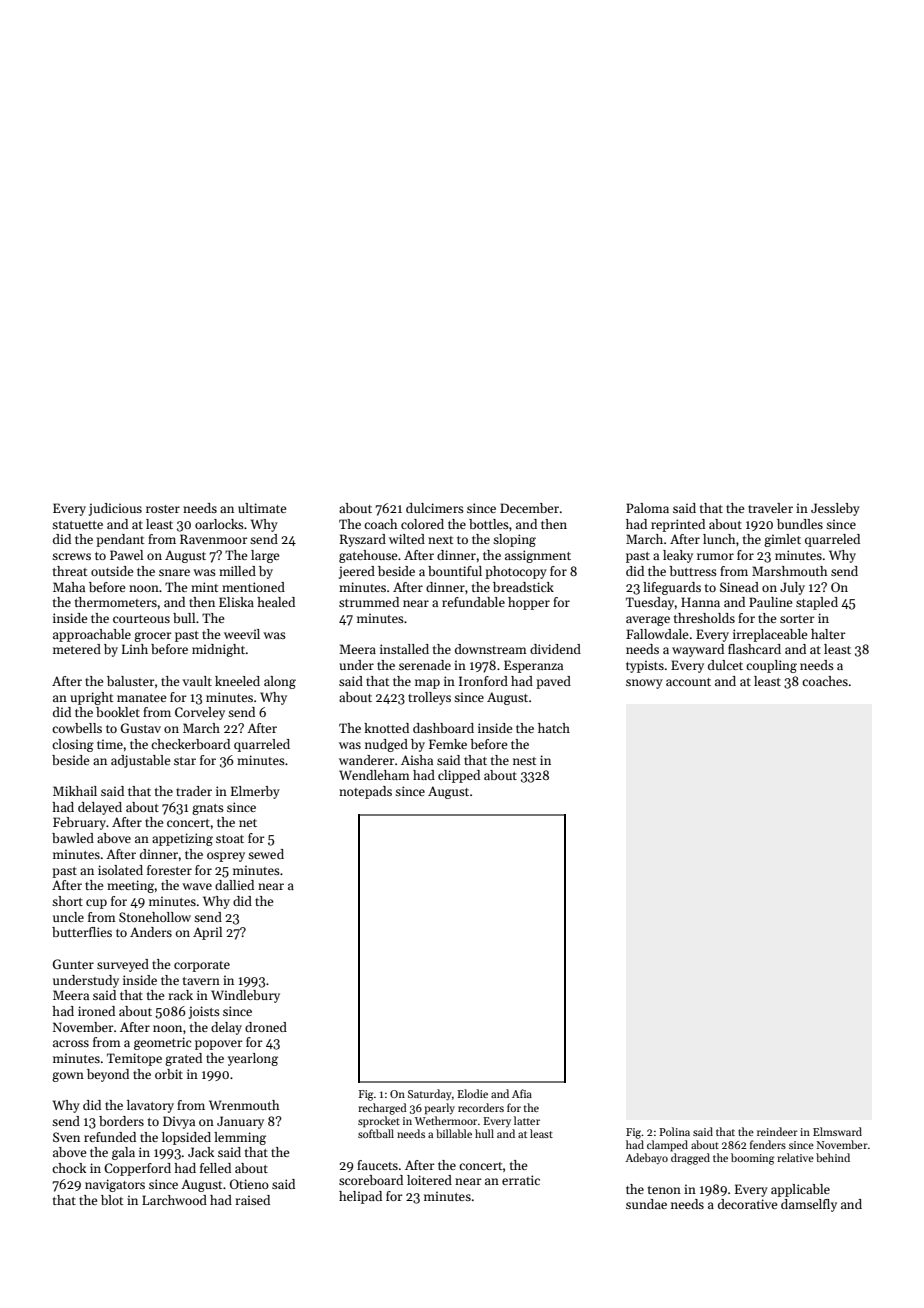  What do you see at coordinates (252, 1200) in the screenshot?
I see `raised` at bounding box center [252, 1200].
